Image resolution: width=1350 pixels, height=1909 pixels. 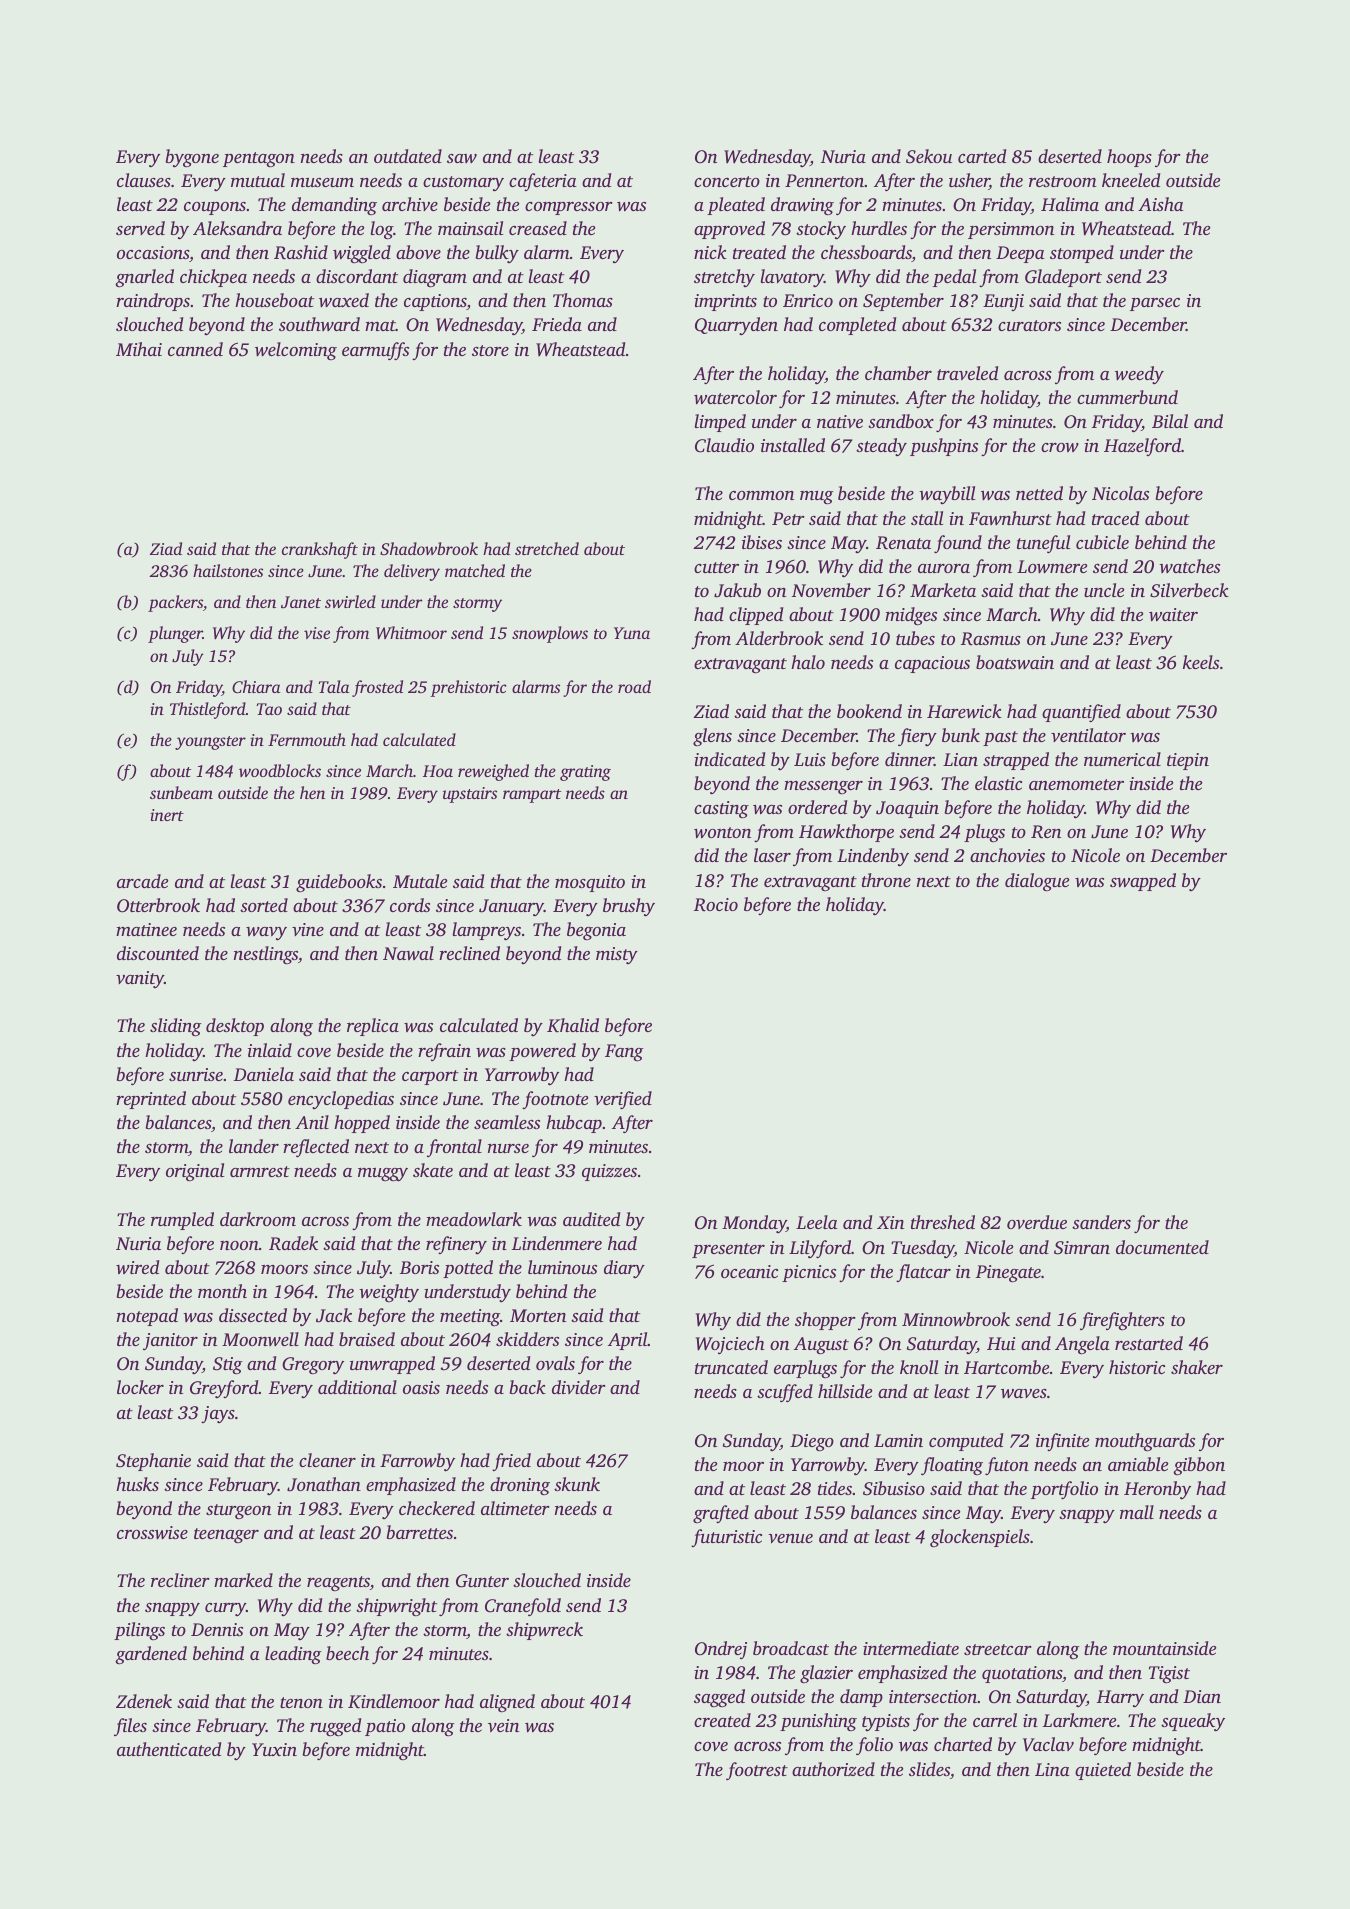 I want to click on documented, so click(x=1162, y=1247).
